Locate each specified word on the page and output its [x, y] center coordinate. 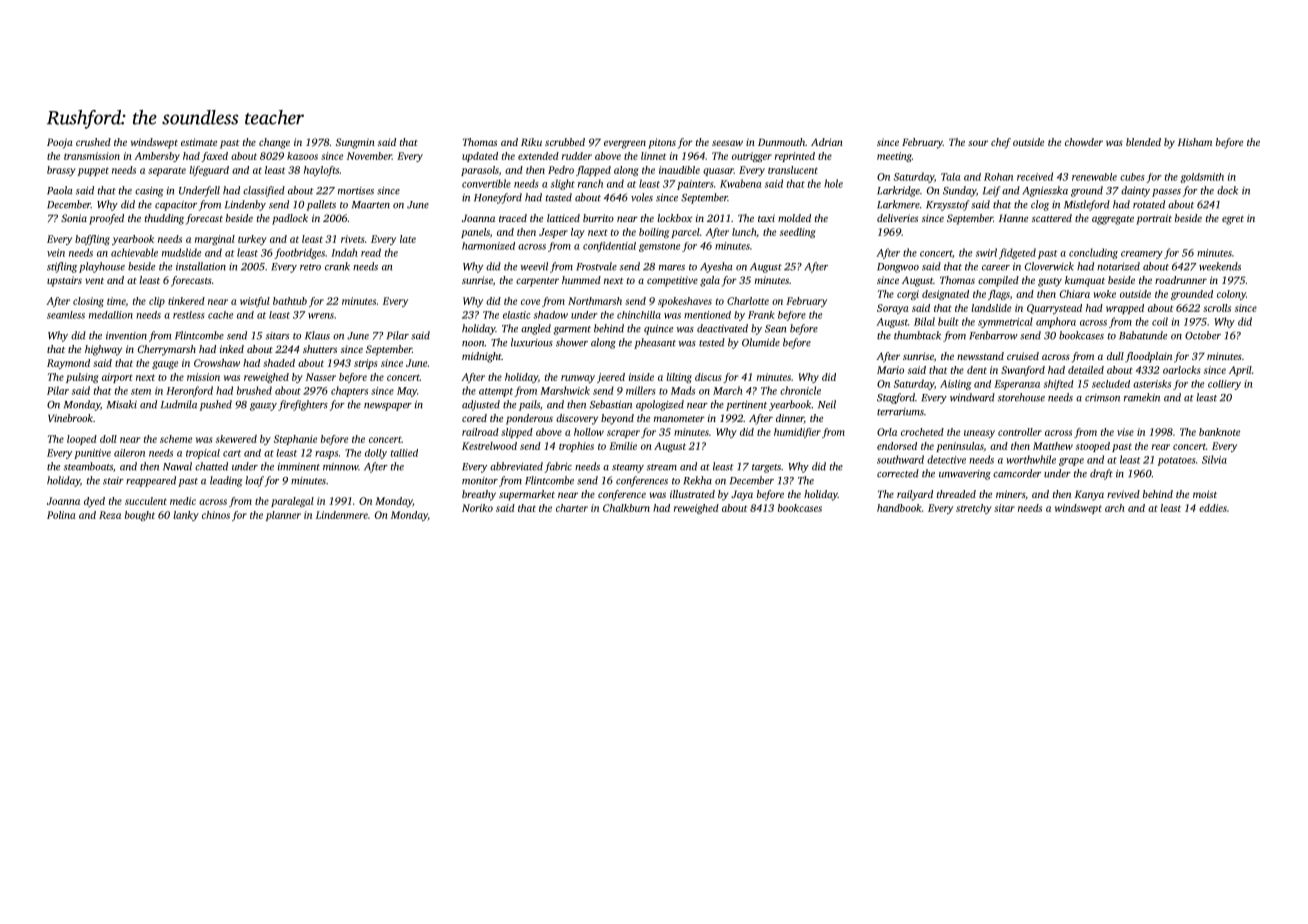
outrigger [752, 157]
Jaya [742, 495]
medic [183, 501]
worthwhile [1031, 459]
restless [189, 315]
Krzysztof [948, 205]
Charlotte [748, 301]
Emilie [623, 446]
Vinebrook [70, 418]
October [1203, 335]
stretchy [974, 509]
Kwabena [740, 183]
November [369, 156]
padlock [290, 219]
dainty [1135, 191]
